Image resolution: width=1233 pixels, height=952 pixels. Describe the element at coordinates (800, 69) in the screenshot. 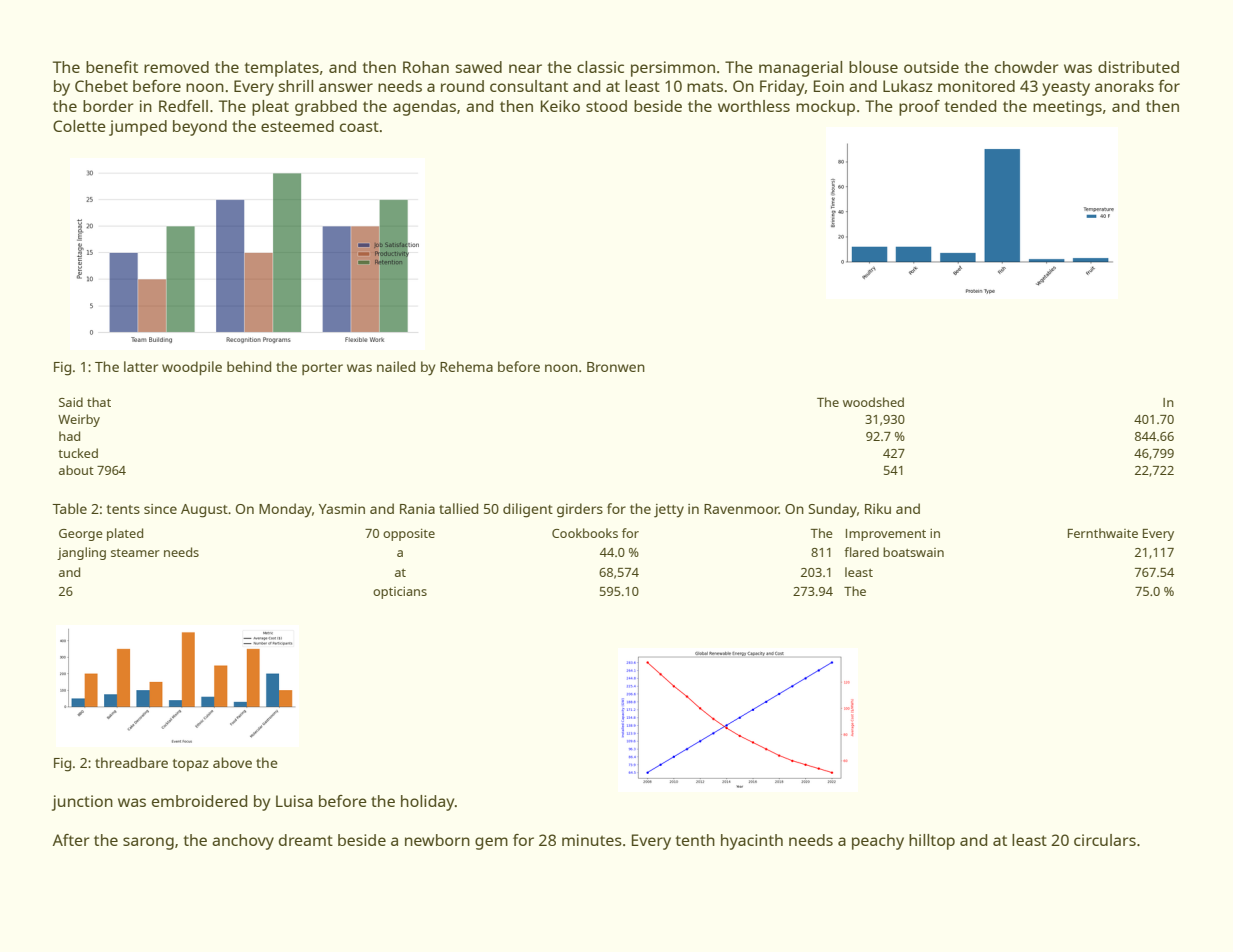

I see `managerial` at that location.
